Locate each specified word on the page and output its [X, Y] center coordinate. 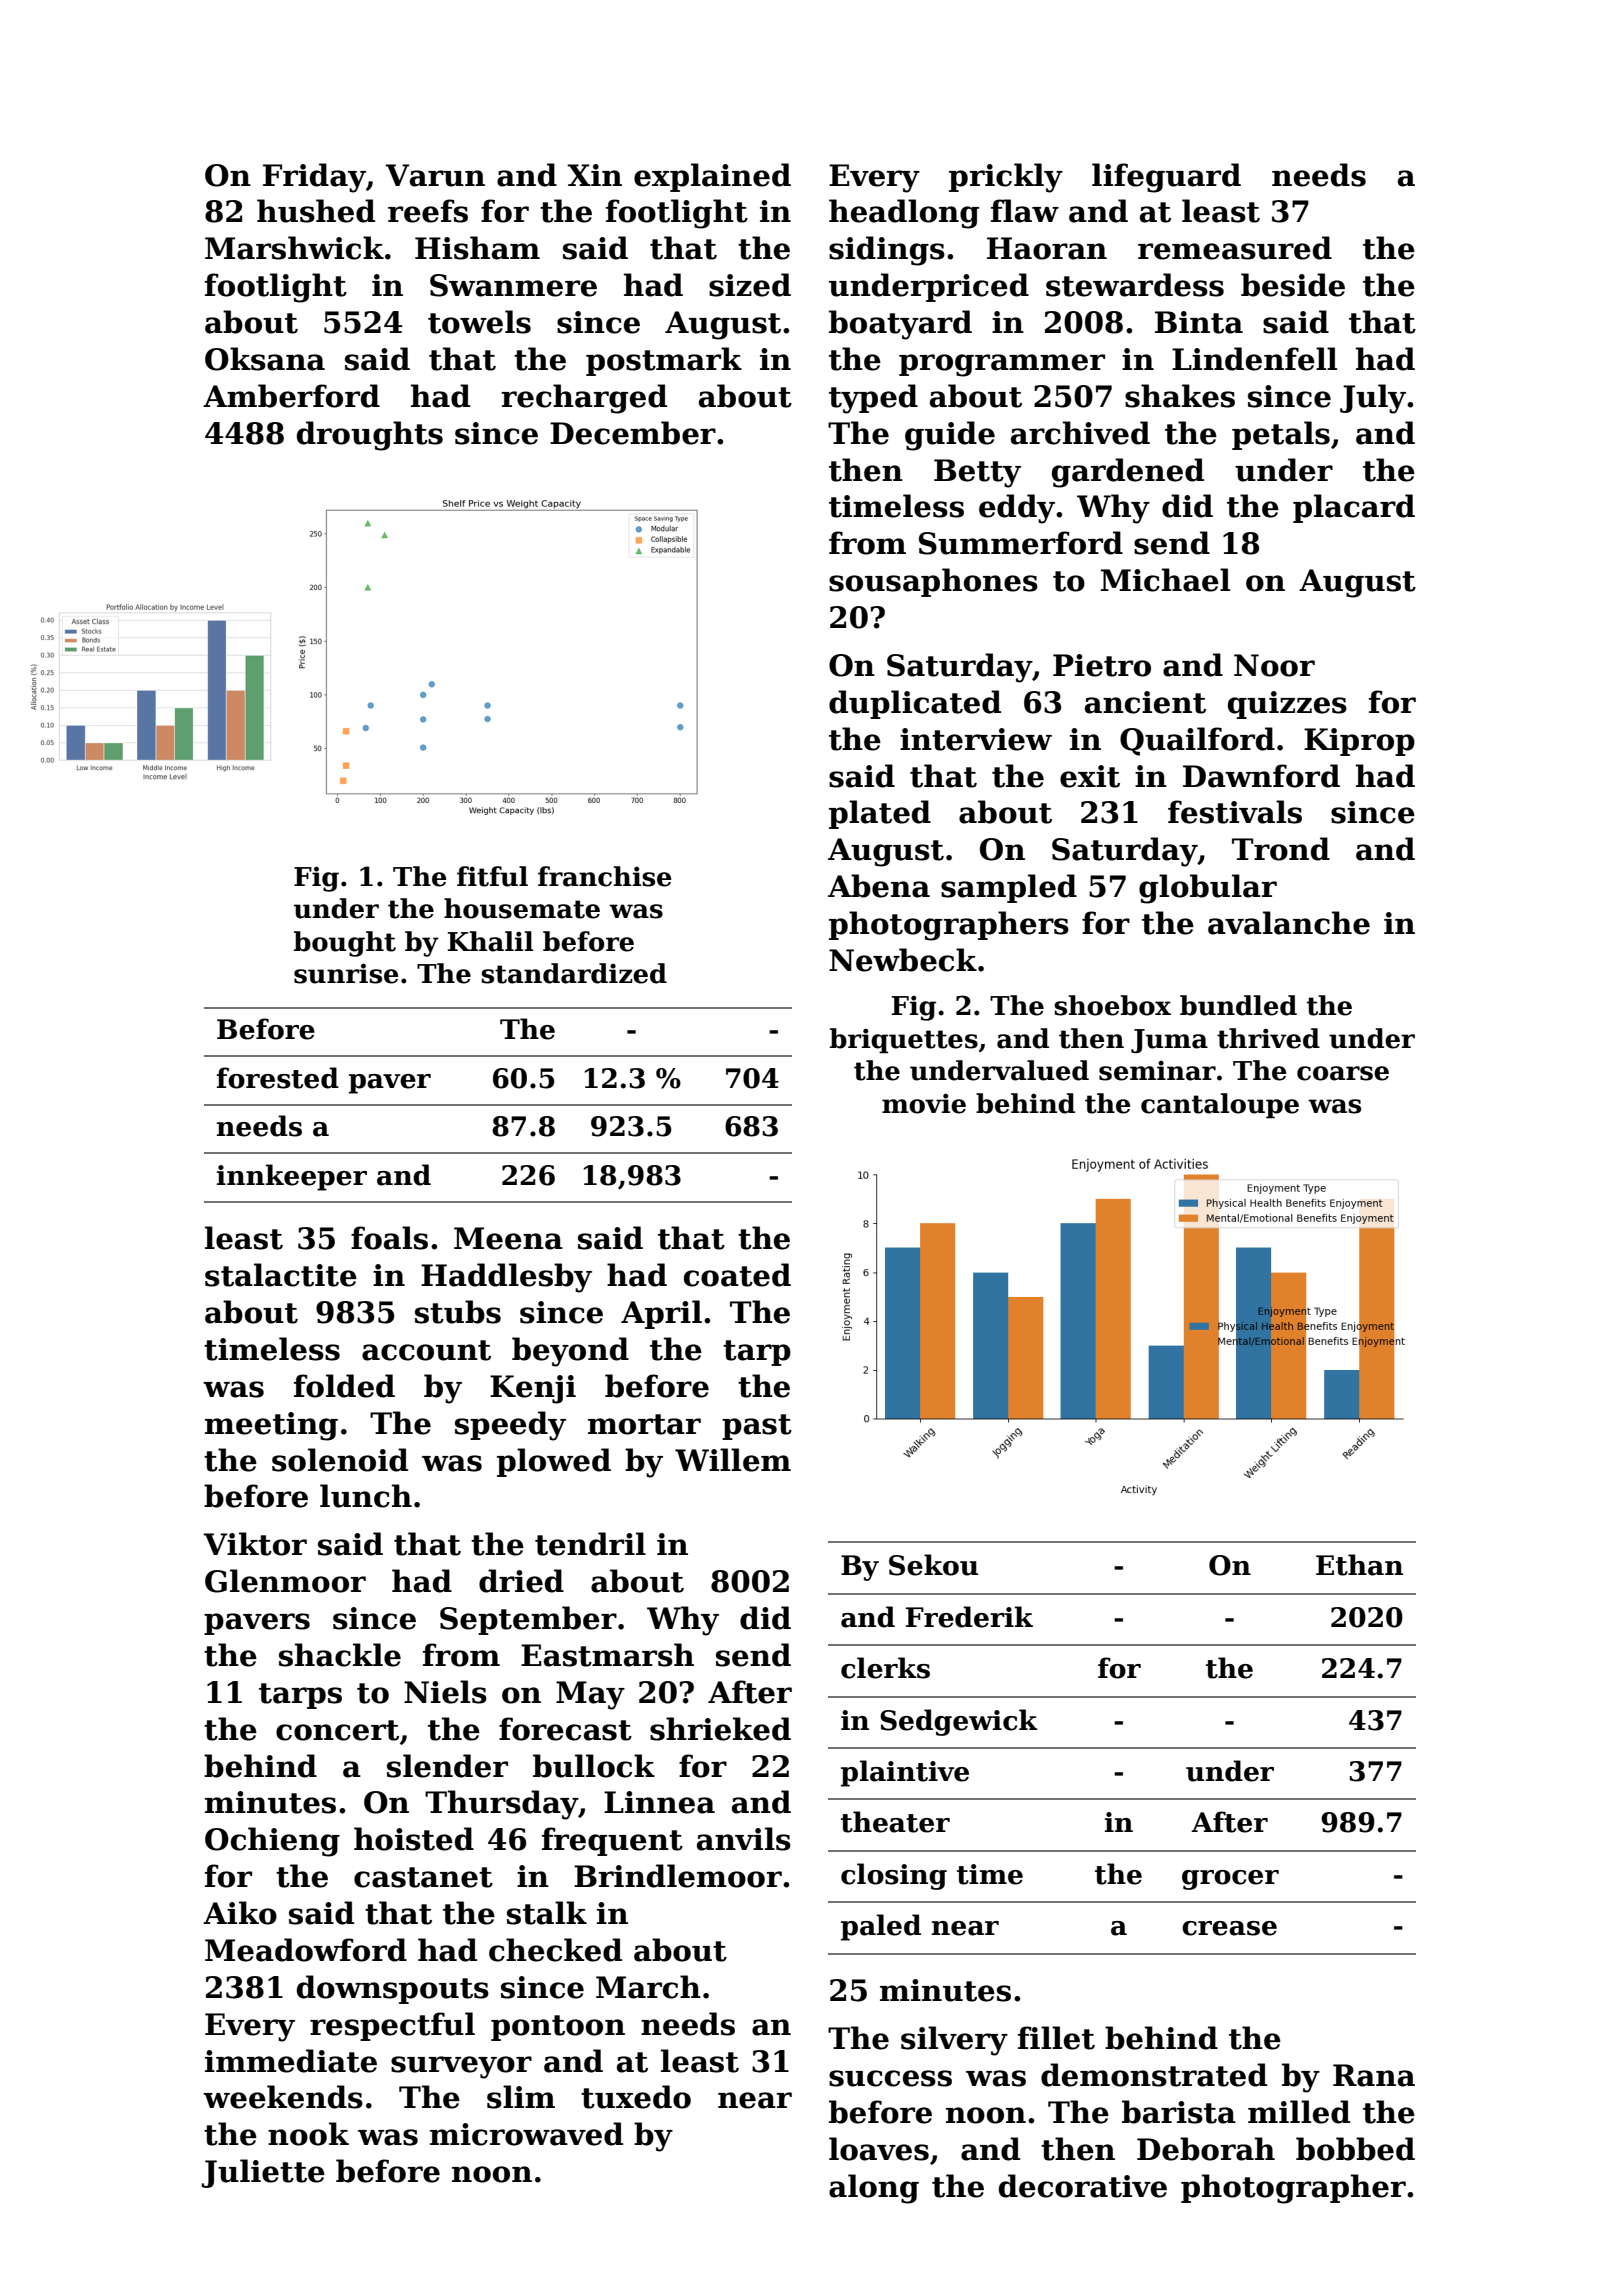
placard [1354, 508]
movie [924, 1103]
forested [277, 1078]
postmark [664, 361]
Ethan [1359, 1565]
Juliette [263, 2173]
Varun [435, 175]
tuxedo [636, 2097]
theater [895, 1822]
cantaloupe [1220, 1106]
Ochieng [272, 1842]
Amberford [291, 396]
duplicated [915, 704]
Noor [1274, 665]
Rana [1374, 2075]
